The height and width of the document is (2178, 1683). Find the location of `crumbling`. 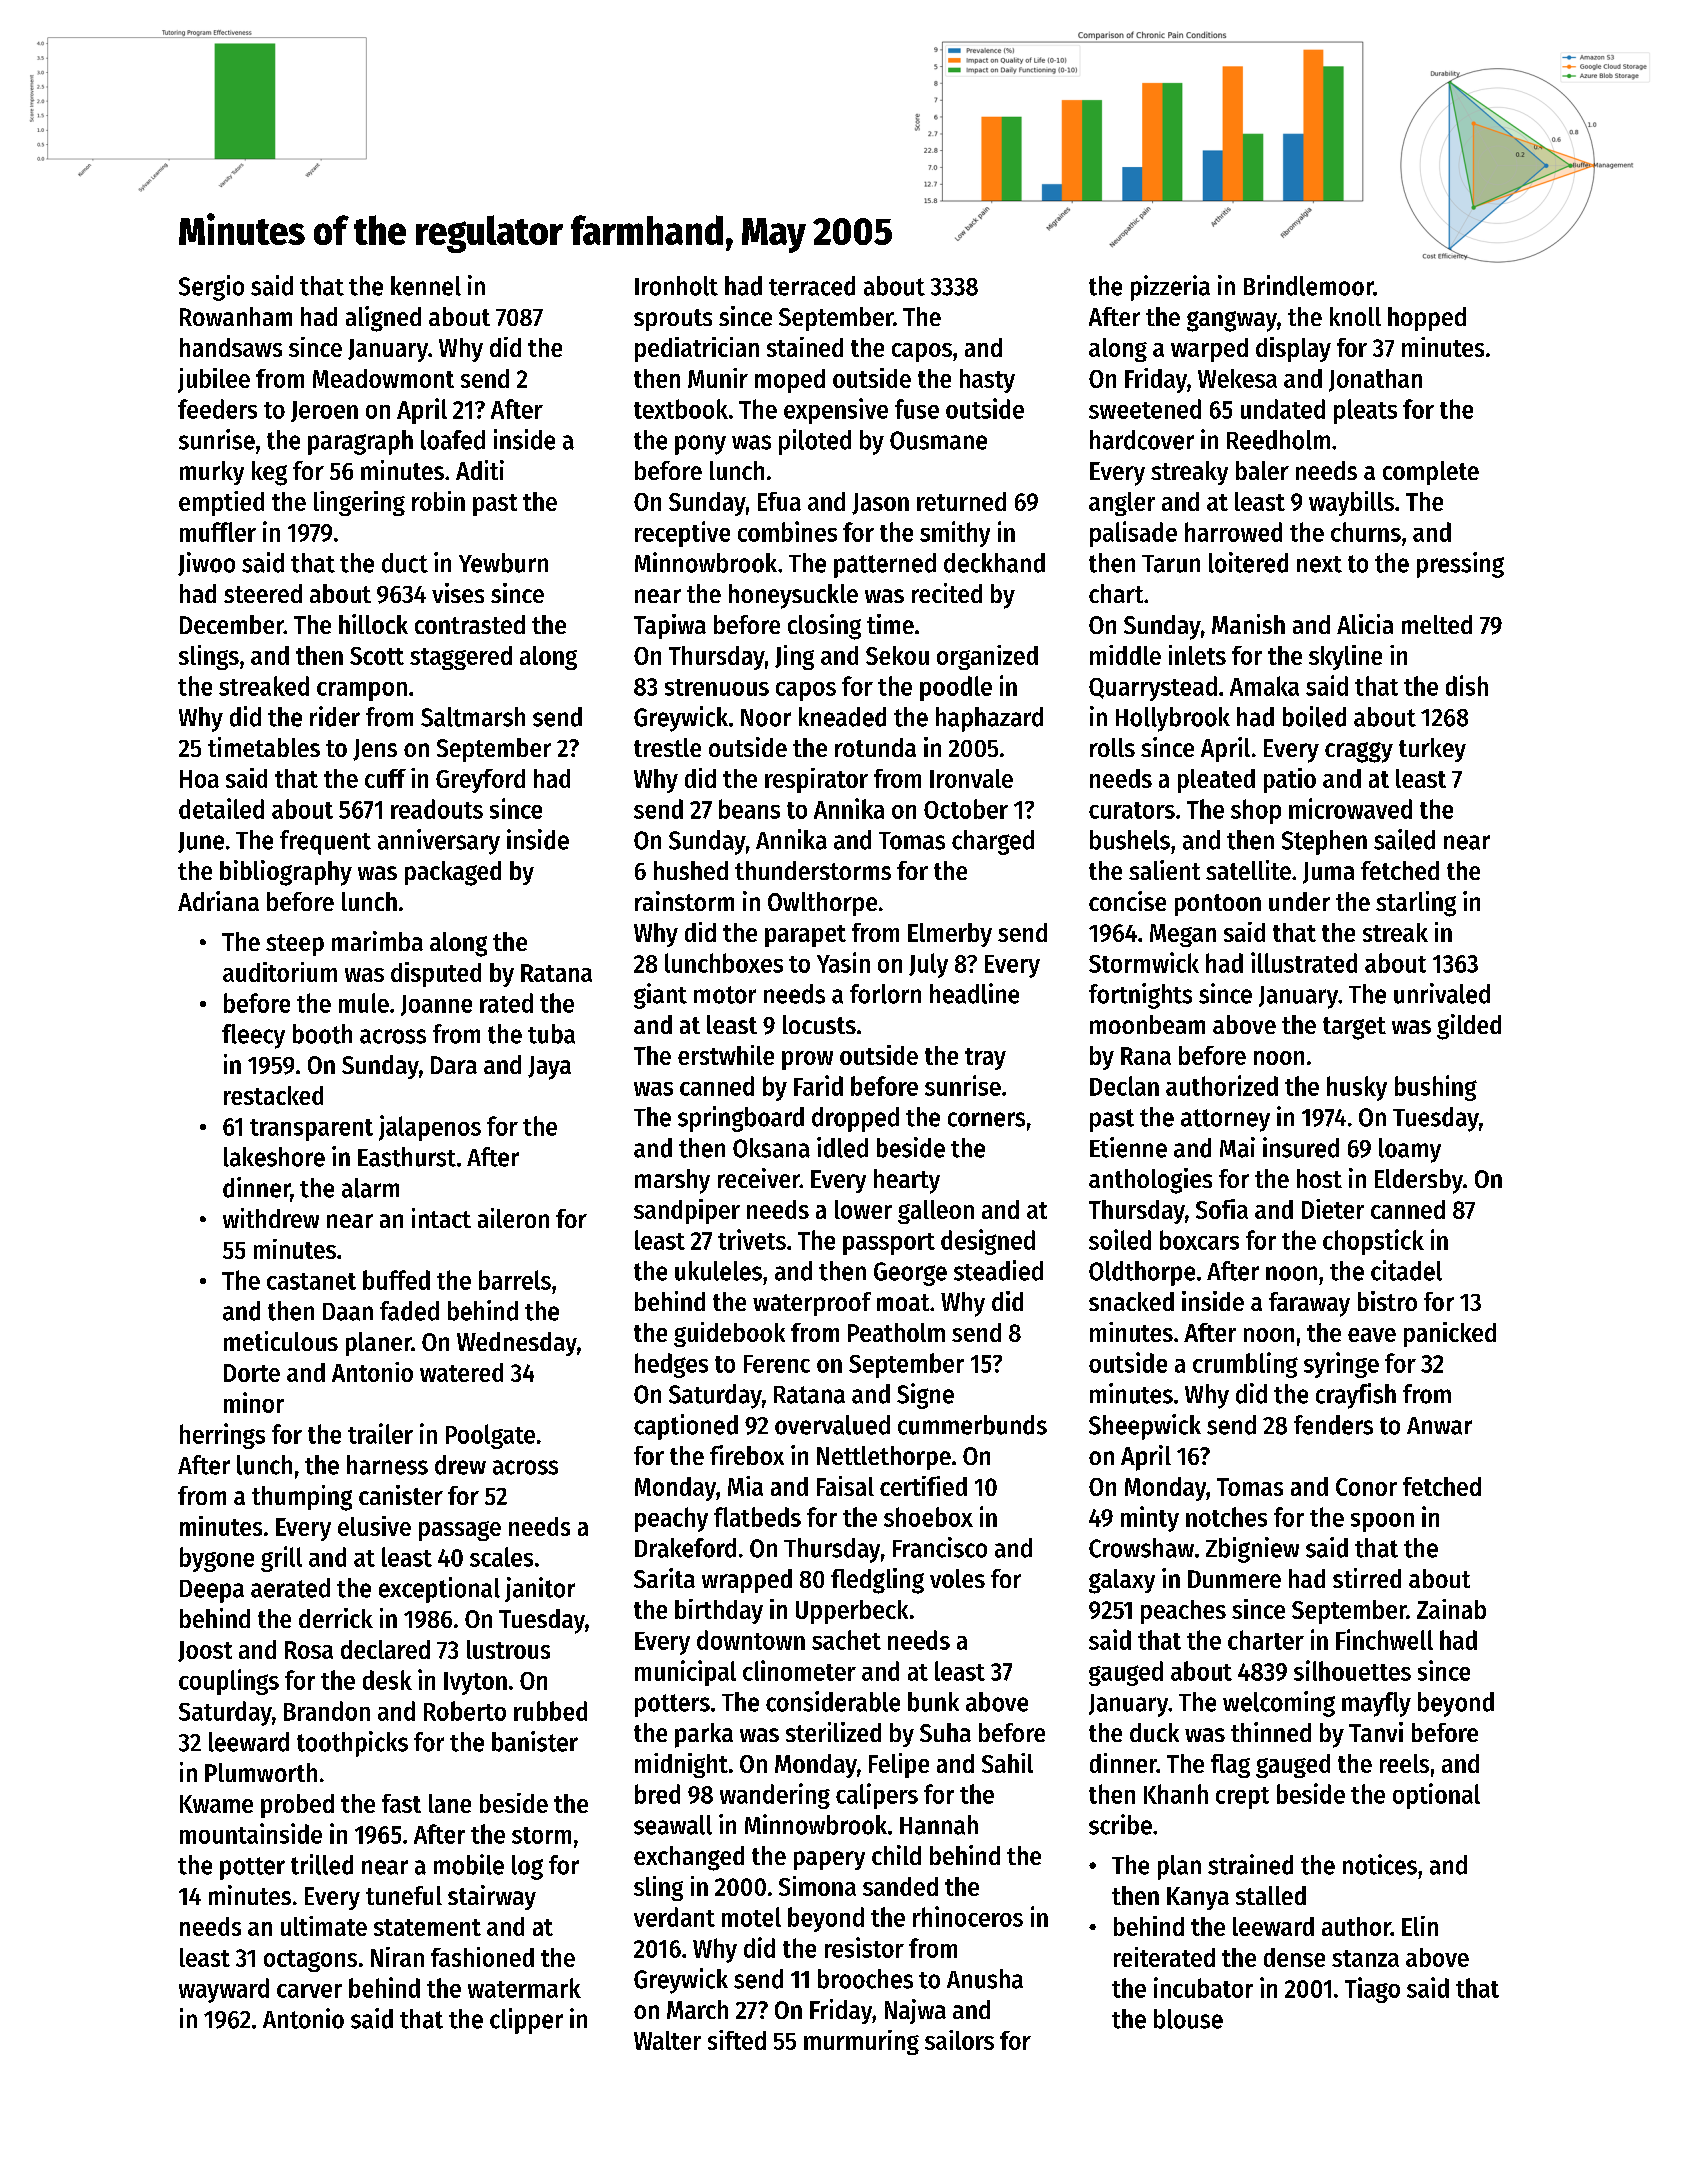

crumbling is located at coordinates (1245, 1365).
